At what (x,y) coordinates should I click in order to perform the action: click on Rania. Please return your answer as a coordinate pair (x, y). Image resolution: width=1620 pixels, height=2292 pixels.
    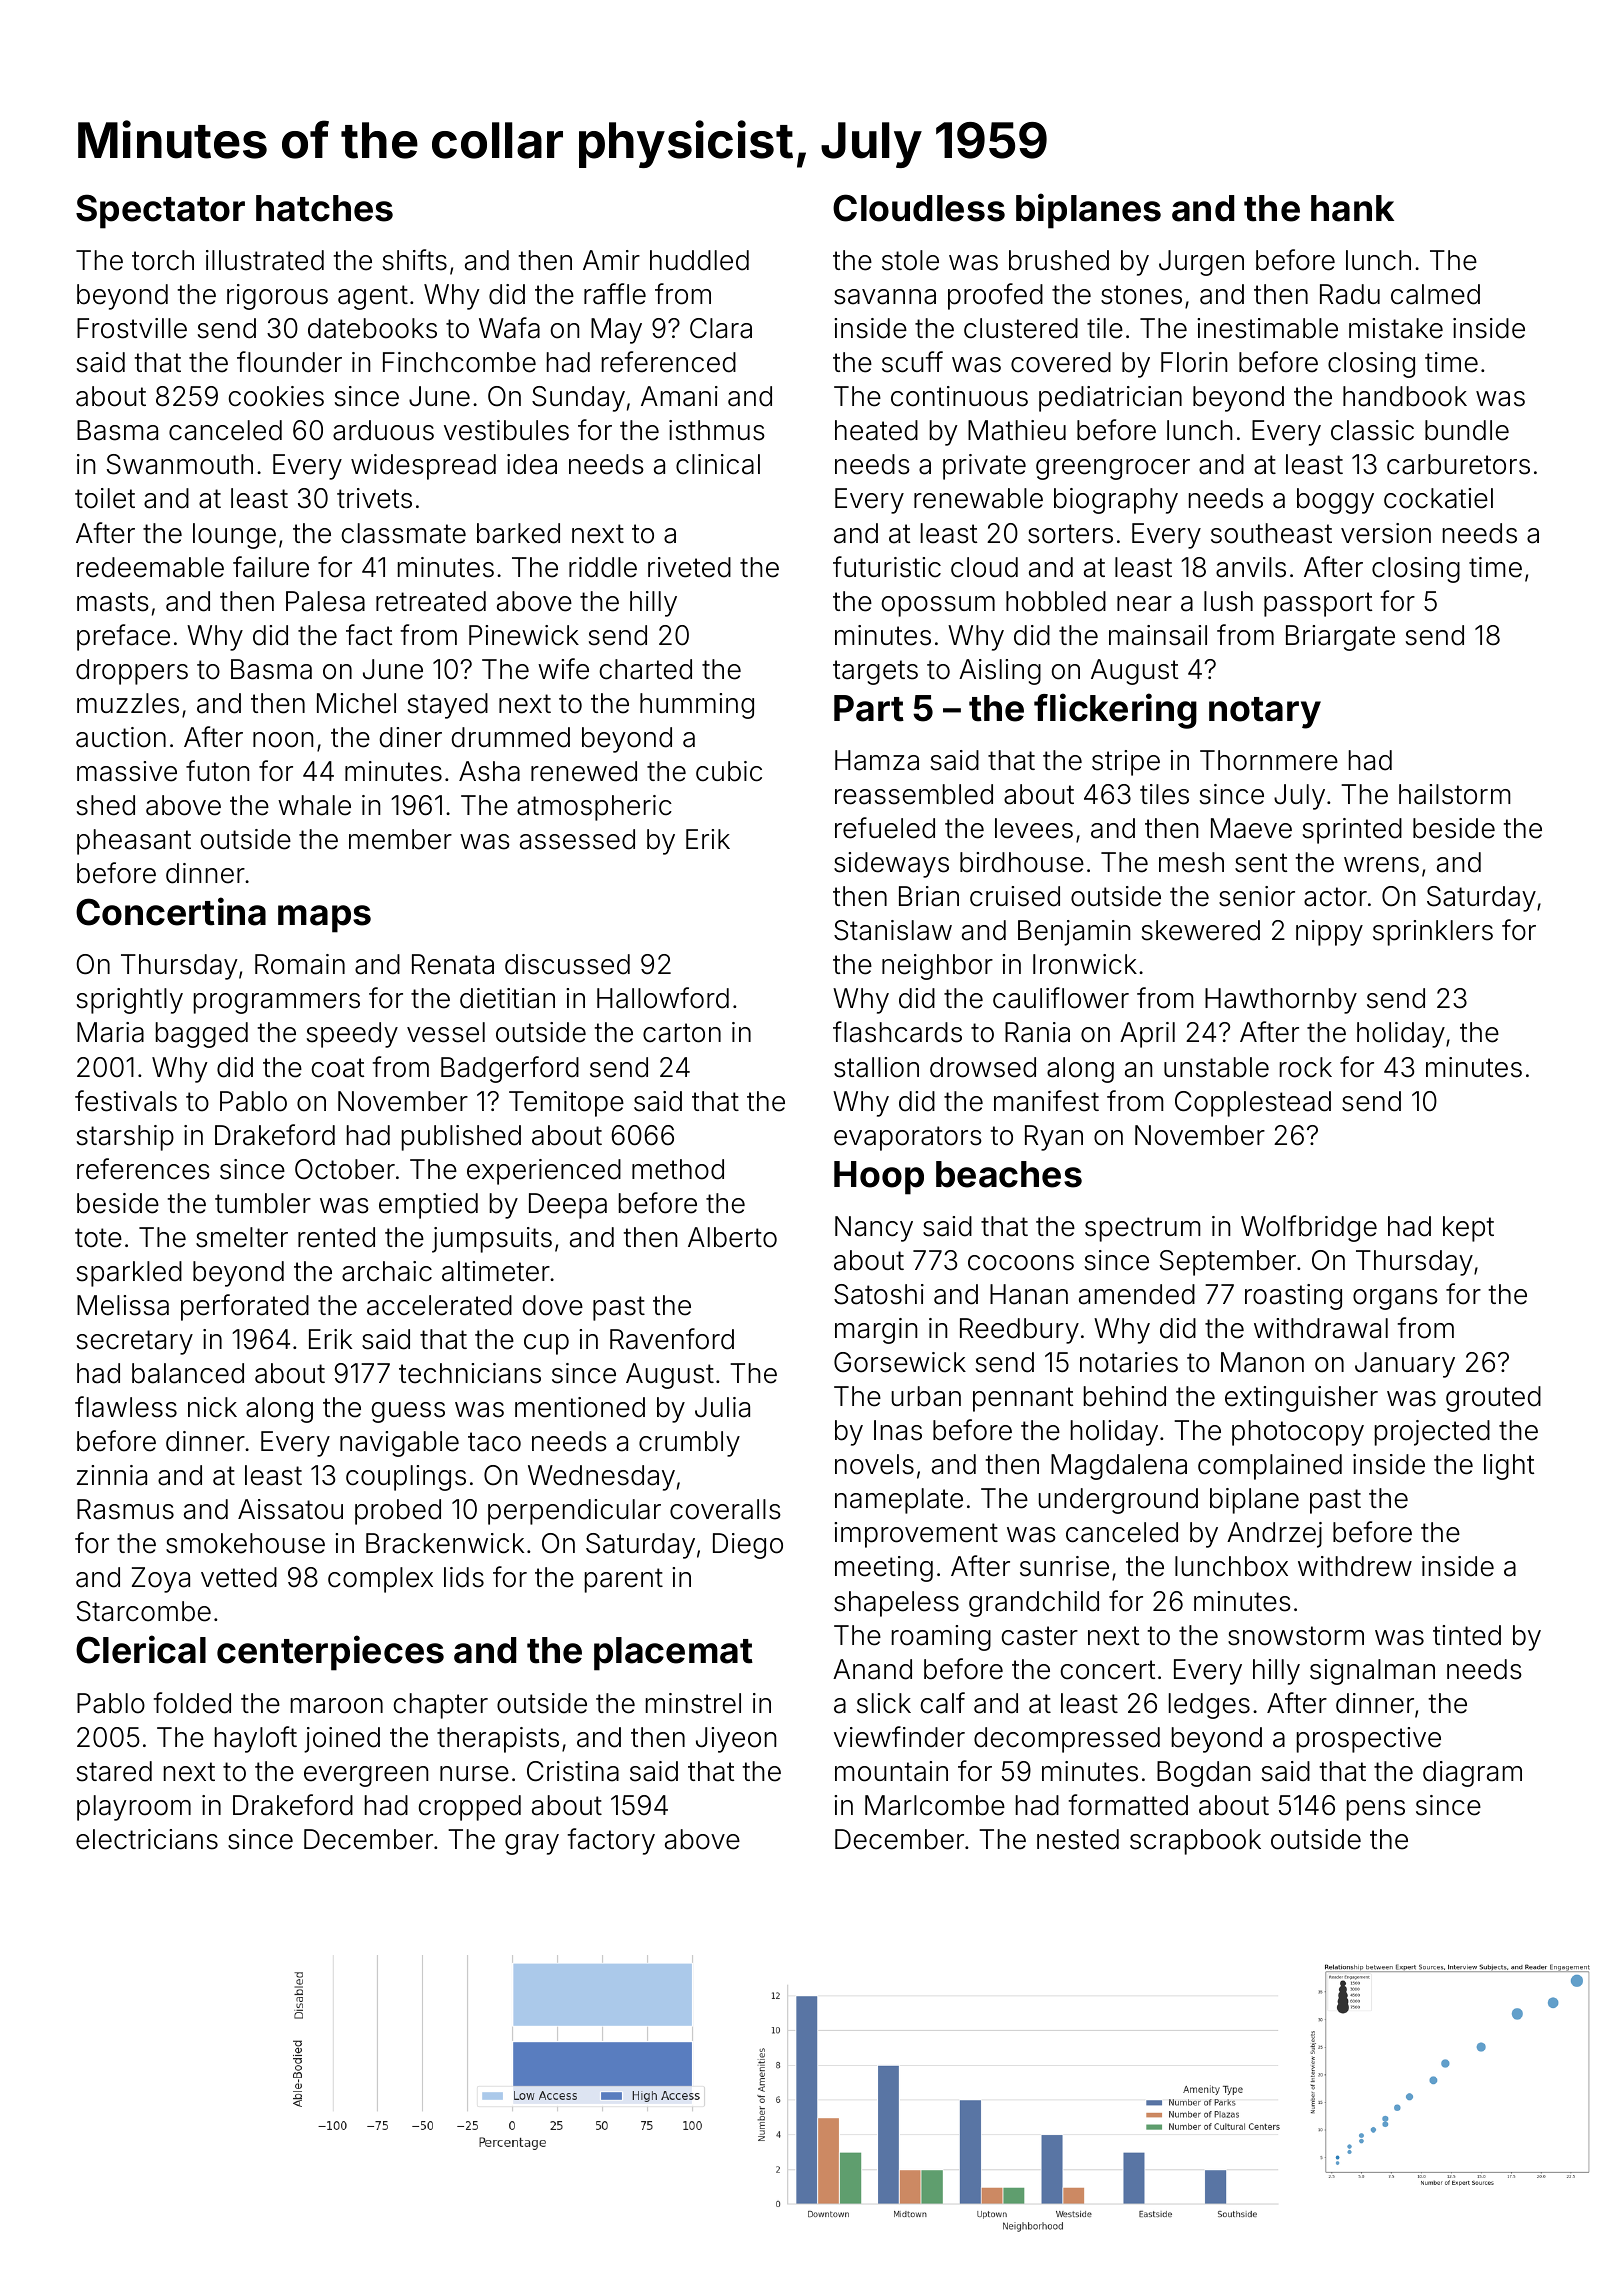
    Looking at the image, I should click on (1037, 1032).
